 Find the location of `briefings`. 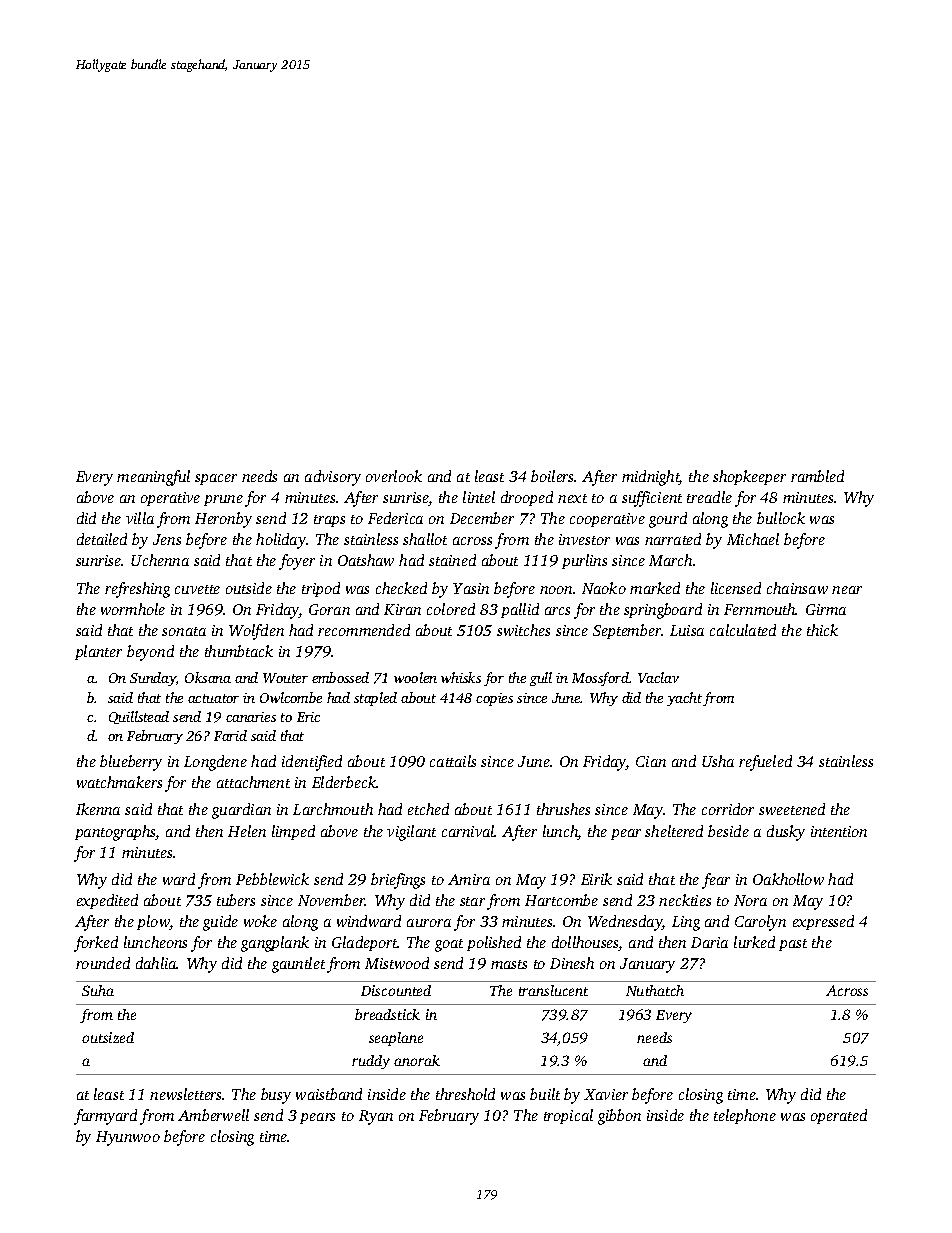

briefings is located at coordinates (398, 881).
